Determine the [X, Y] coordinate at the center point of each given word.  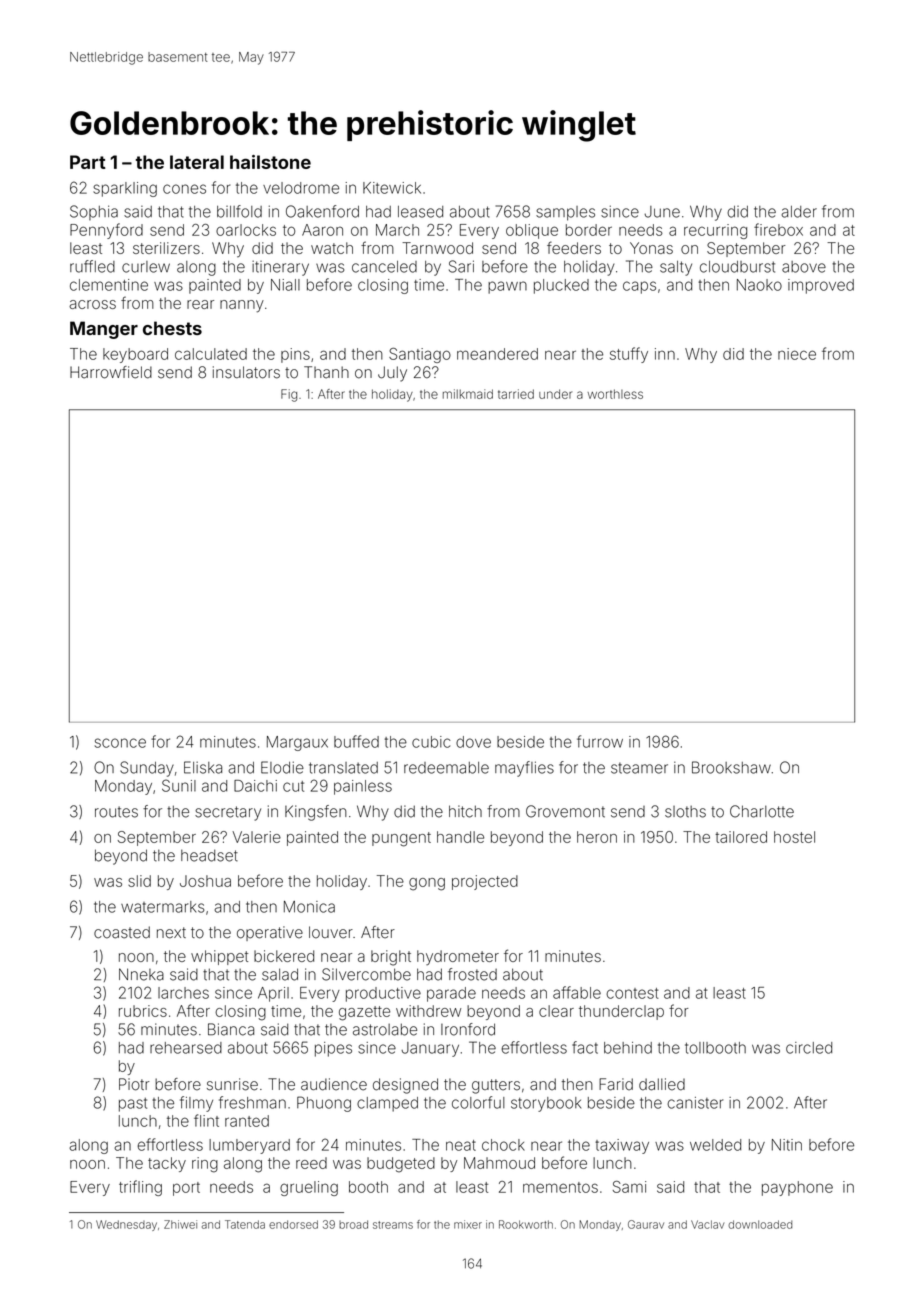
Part [88, 162]
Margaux [297, 743]
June [662, 212]
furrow [600, 741]
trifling [140, 1188]
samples [565, 213]
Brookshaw [731, 767]
